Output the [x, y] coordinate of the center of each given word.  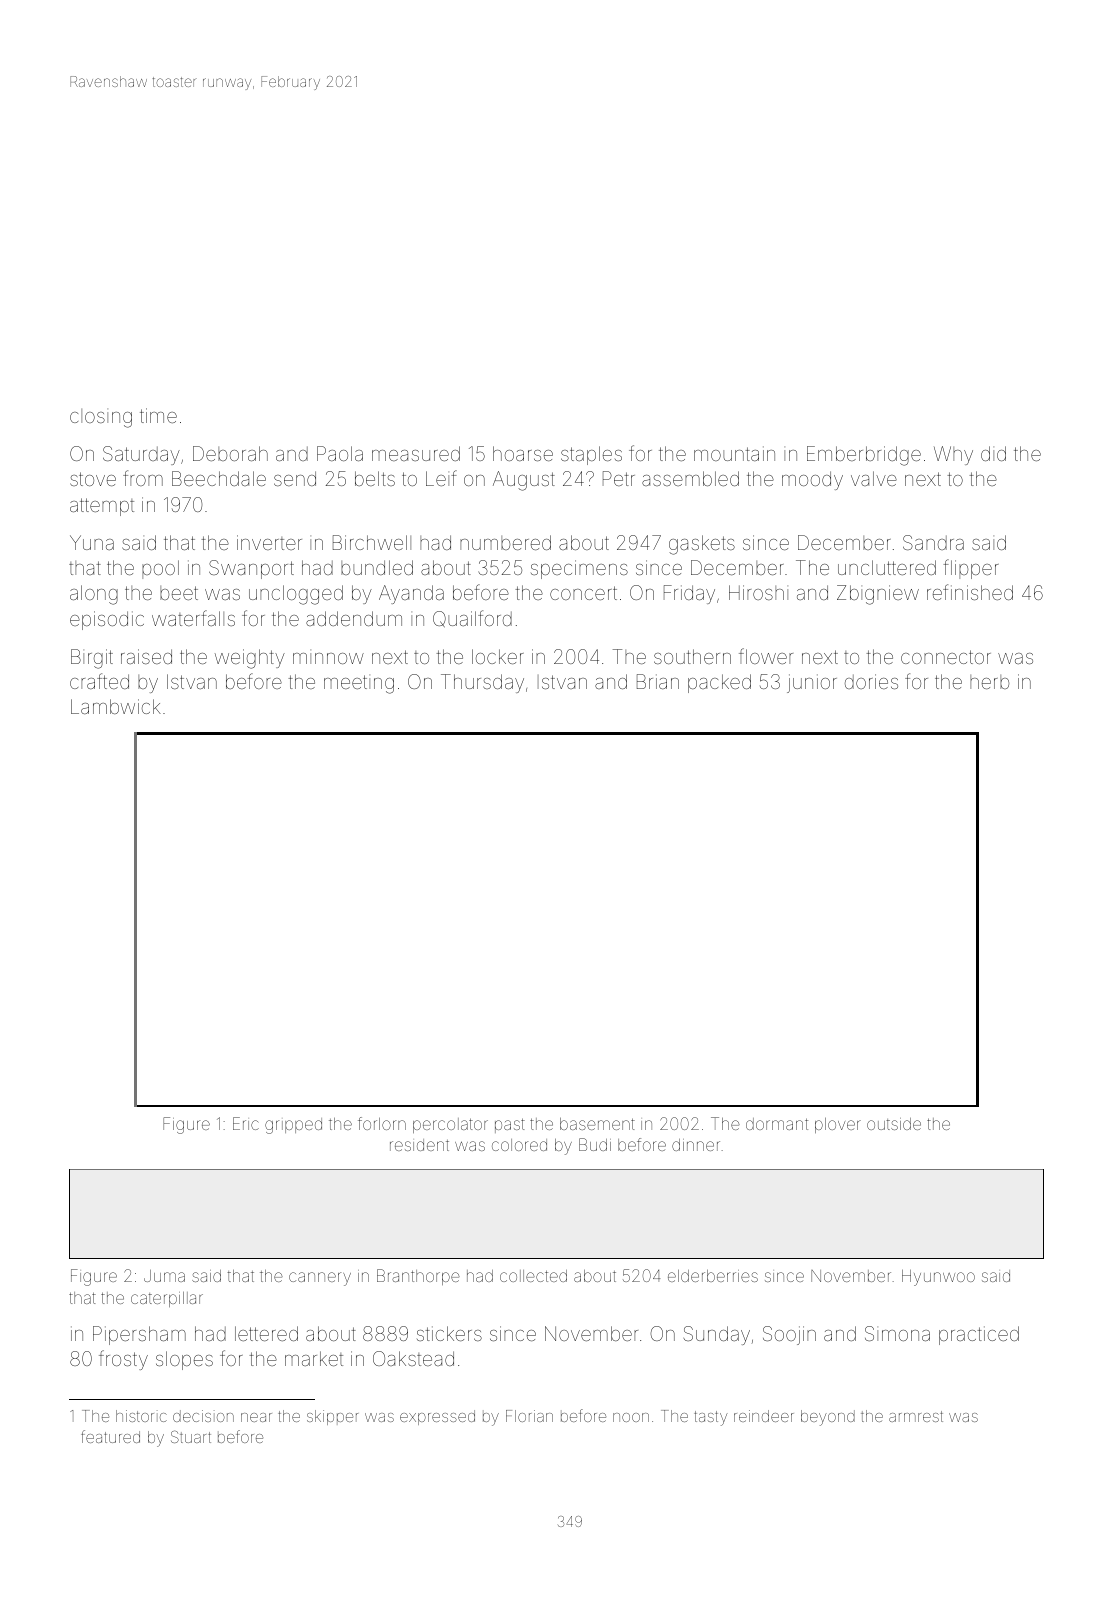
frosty [123, 1360]
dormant [777, 1124]
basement [597, 1124]
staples [591, 455]
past [510, 1126]
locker [498, 656]
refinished [970, 592]
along [94, 595]
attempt [102, 507]
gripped [293, 1126]
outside [894, 1124]
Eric [246, 1123]
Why [953, 455]
